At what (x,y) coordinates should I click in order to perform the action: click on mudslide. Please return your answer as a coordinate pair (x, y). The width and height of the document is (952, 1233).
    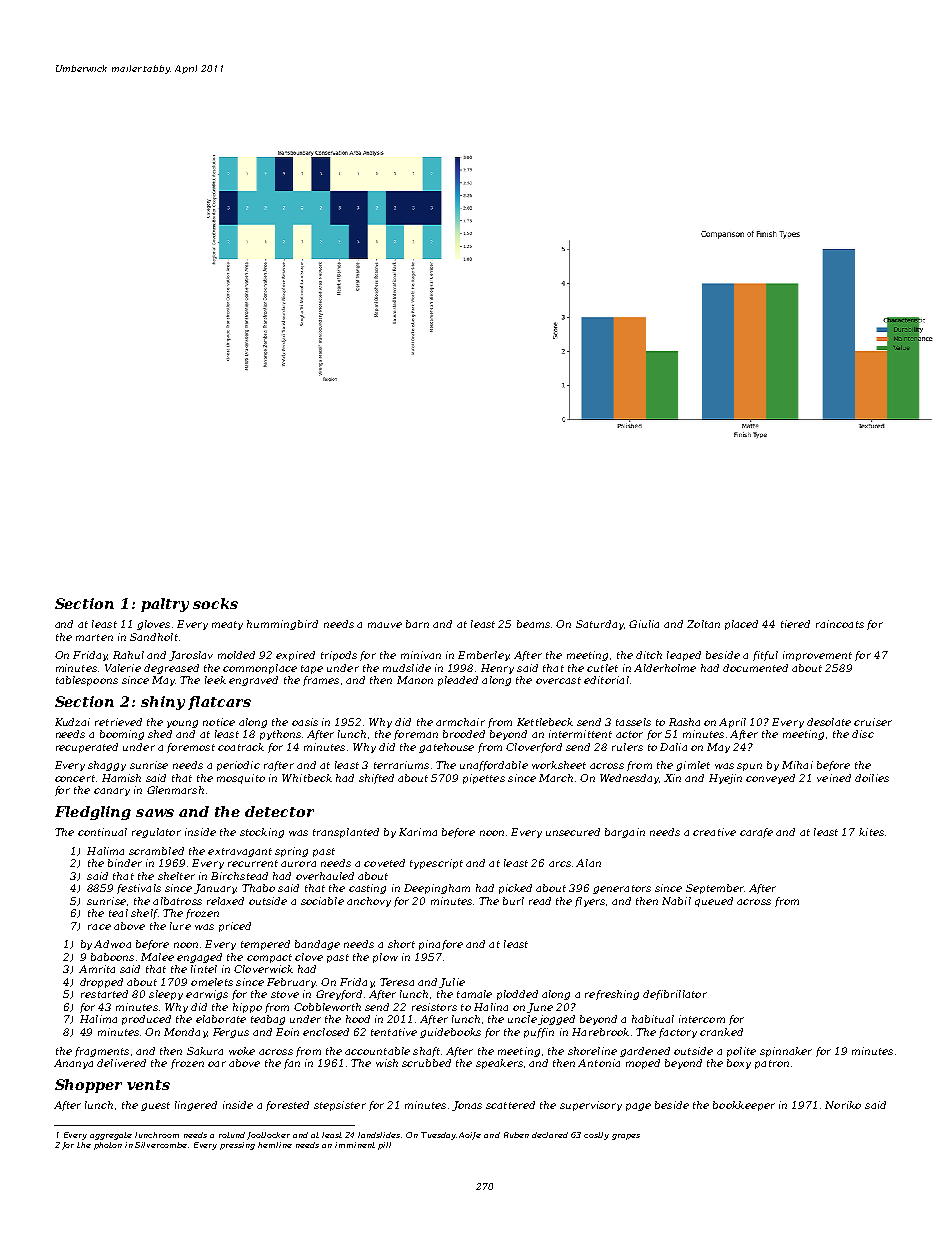
    Looking at the image, I should click on (407, 668).
